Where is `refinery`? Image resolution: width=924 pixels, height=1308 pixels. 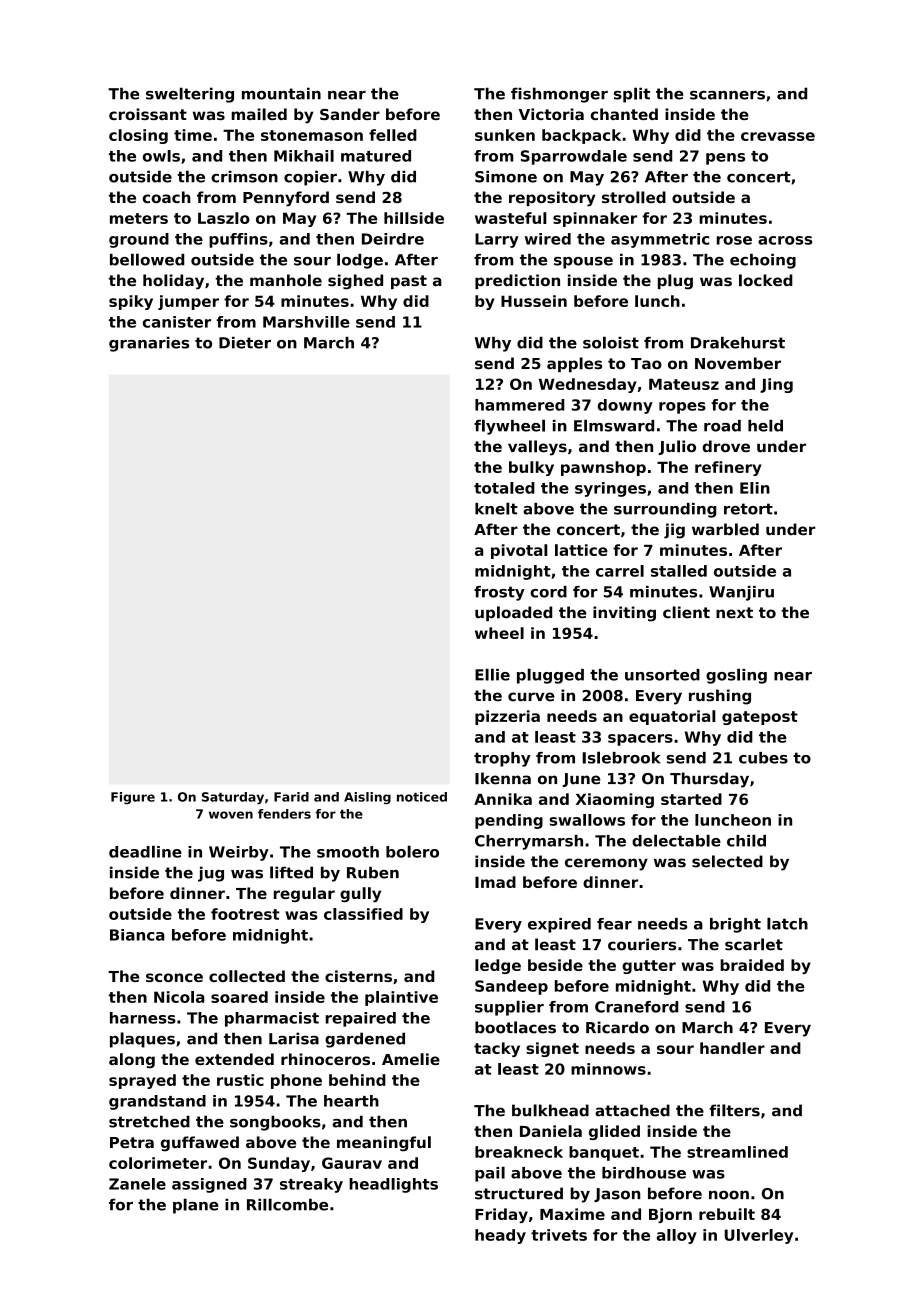
refinery is located at coordinates (728, 468).
